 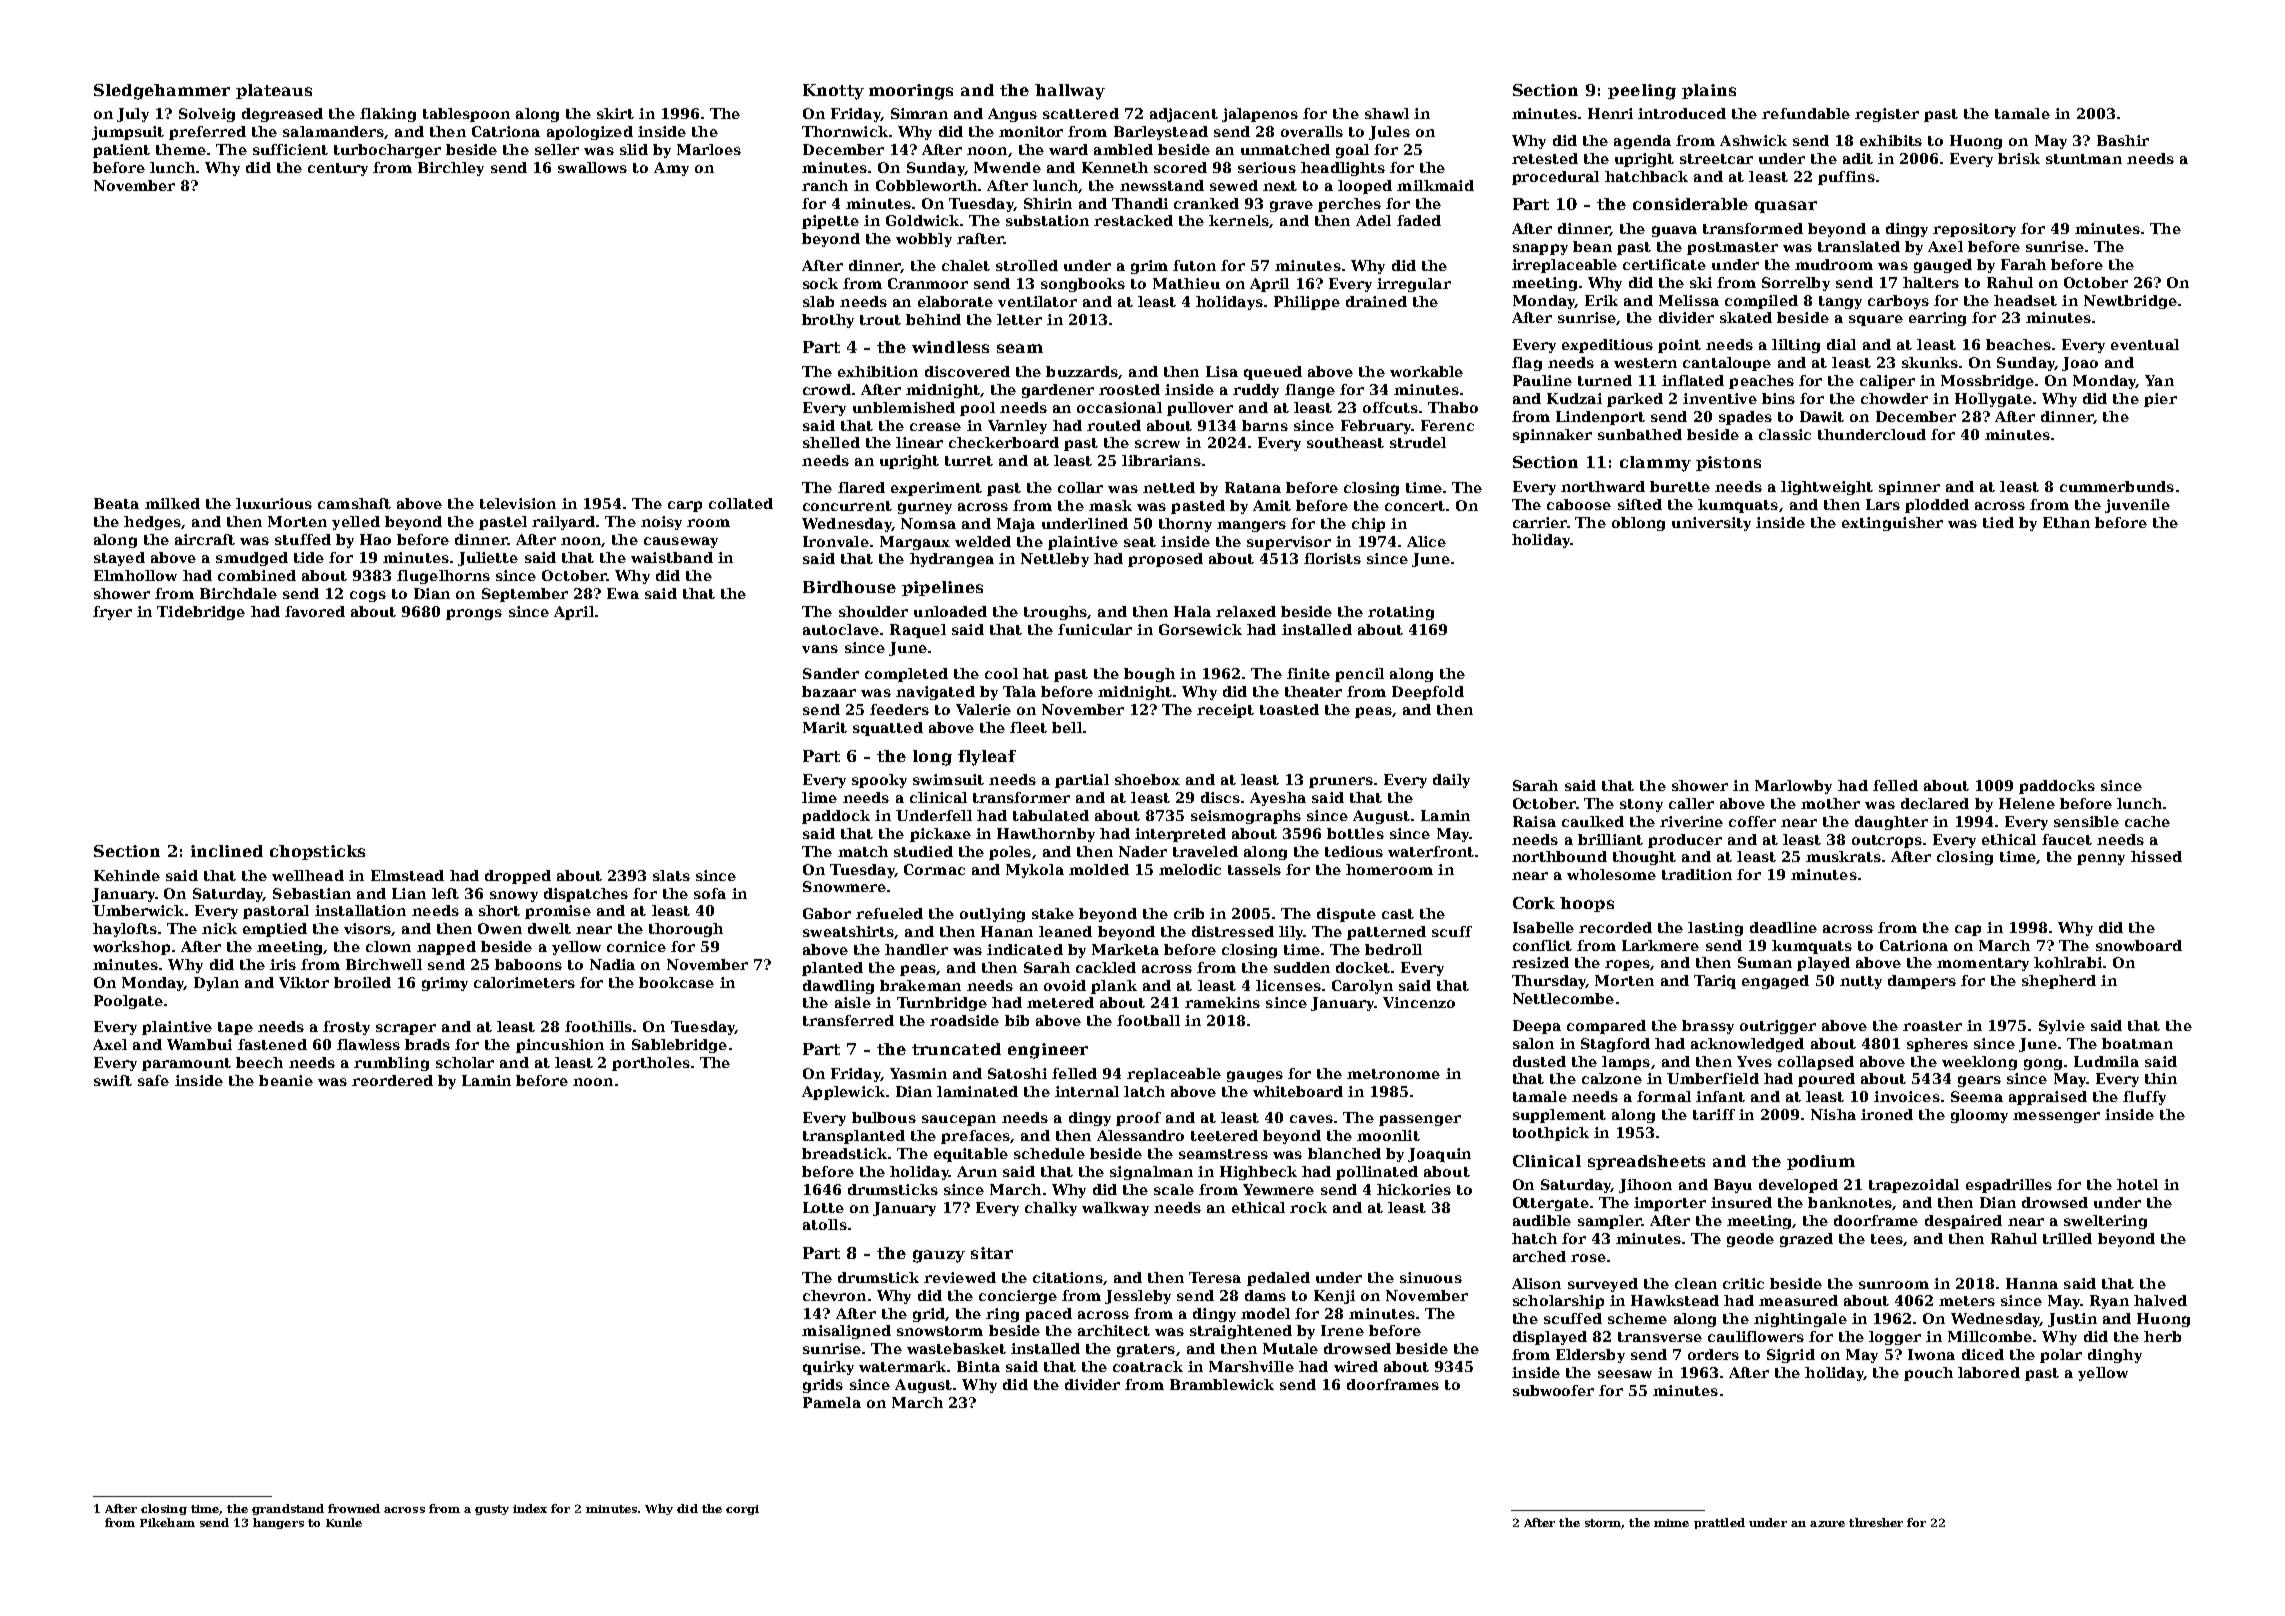 What do you see at coordinates (1174, 1189) in the screenshot?
I see `scale` at bounding box center [1174, 1189].
